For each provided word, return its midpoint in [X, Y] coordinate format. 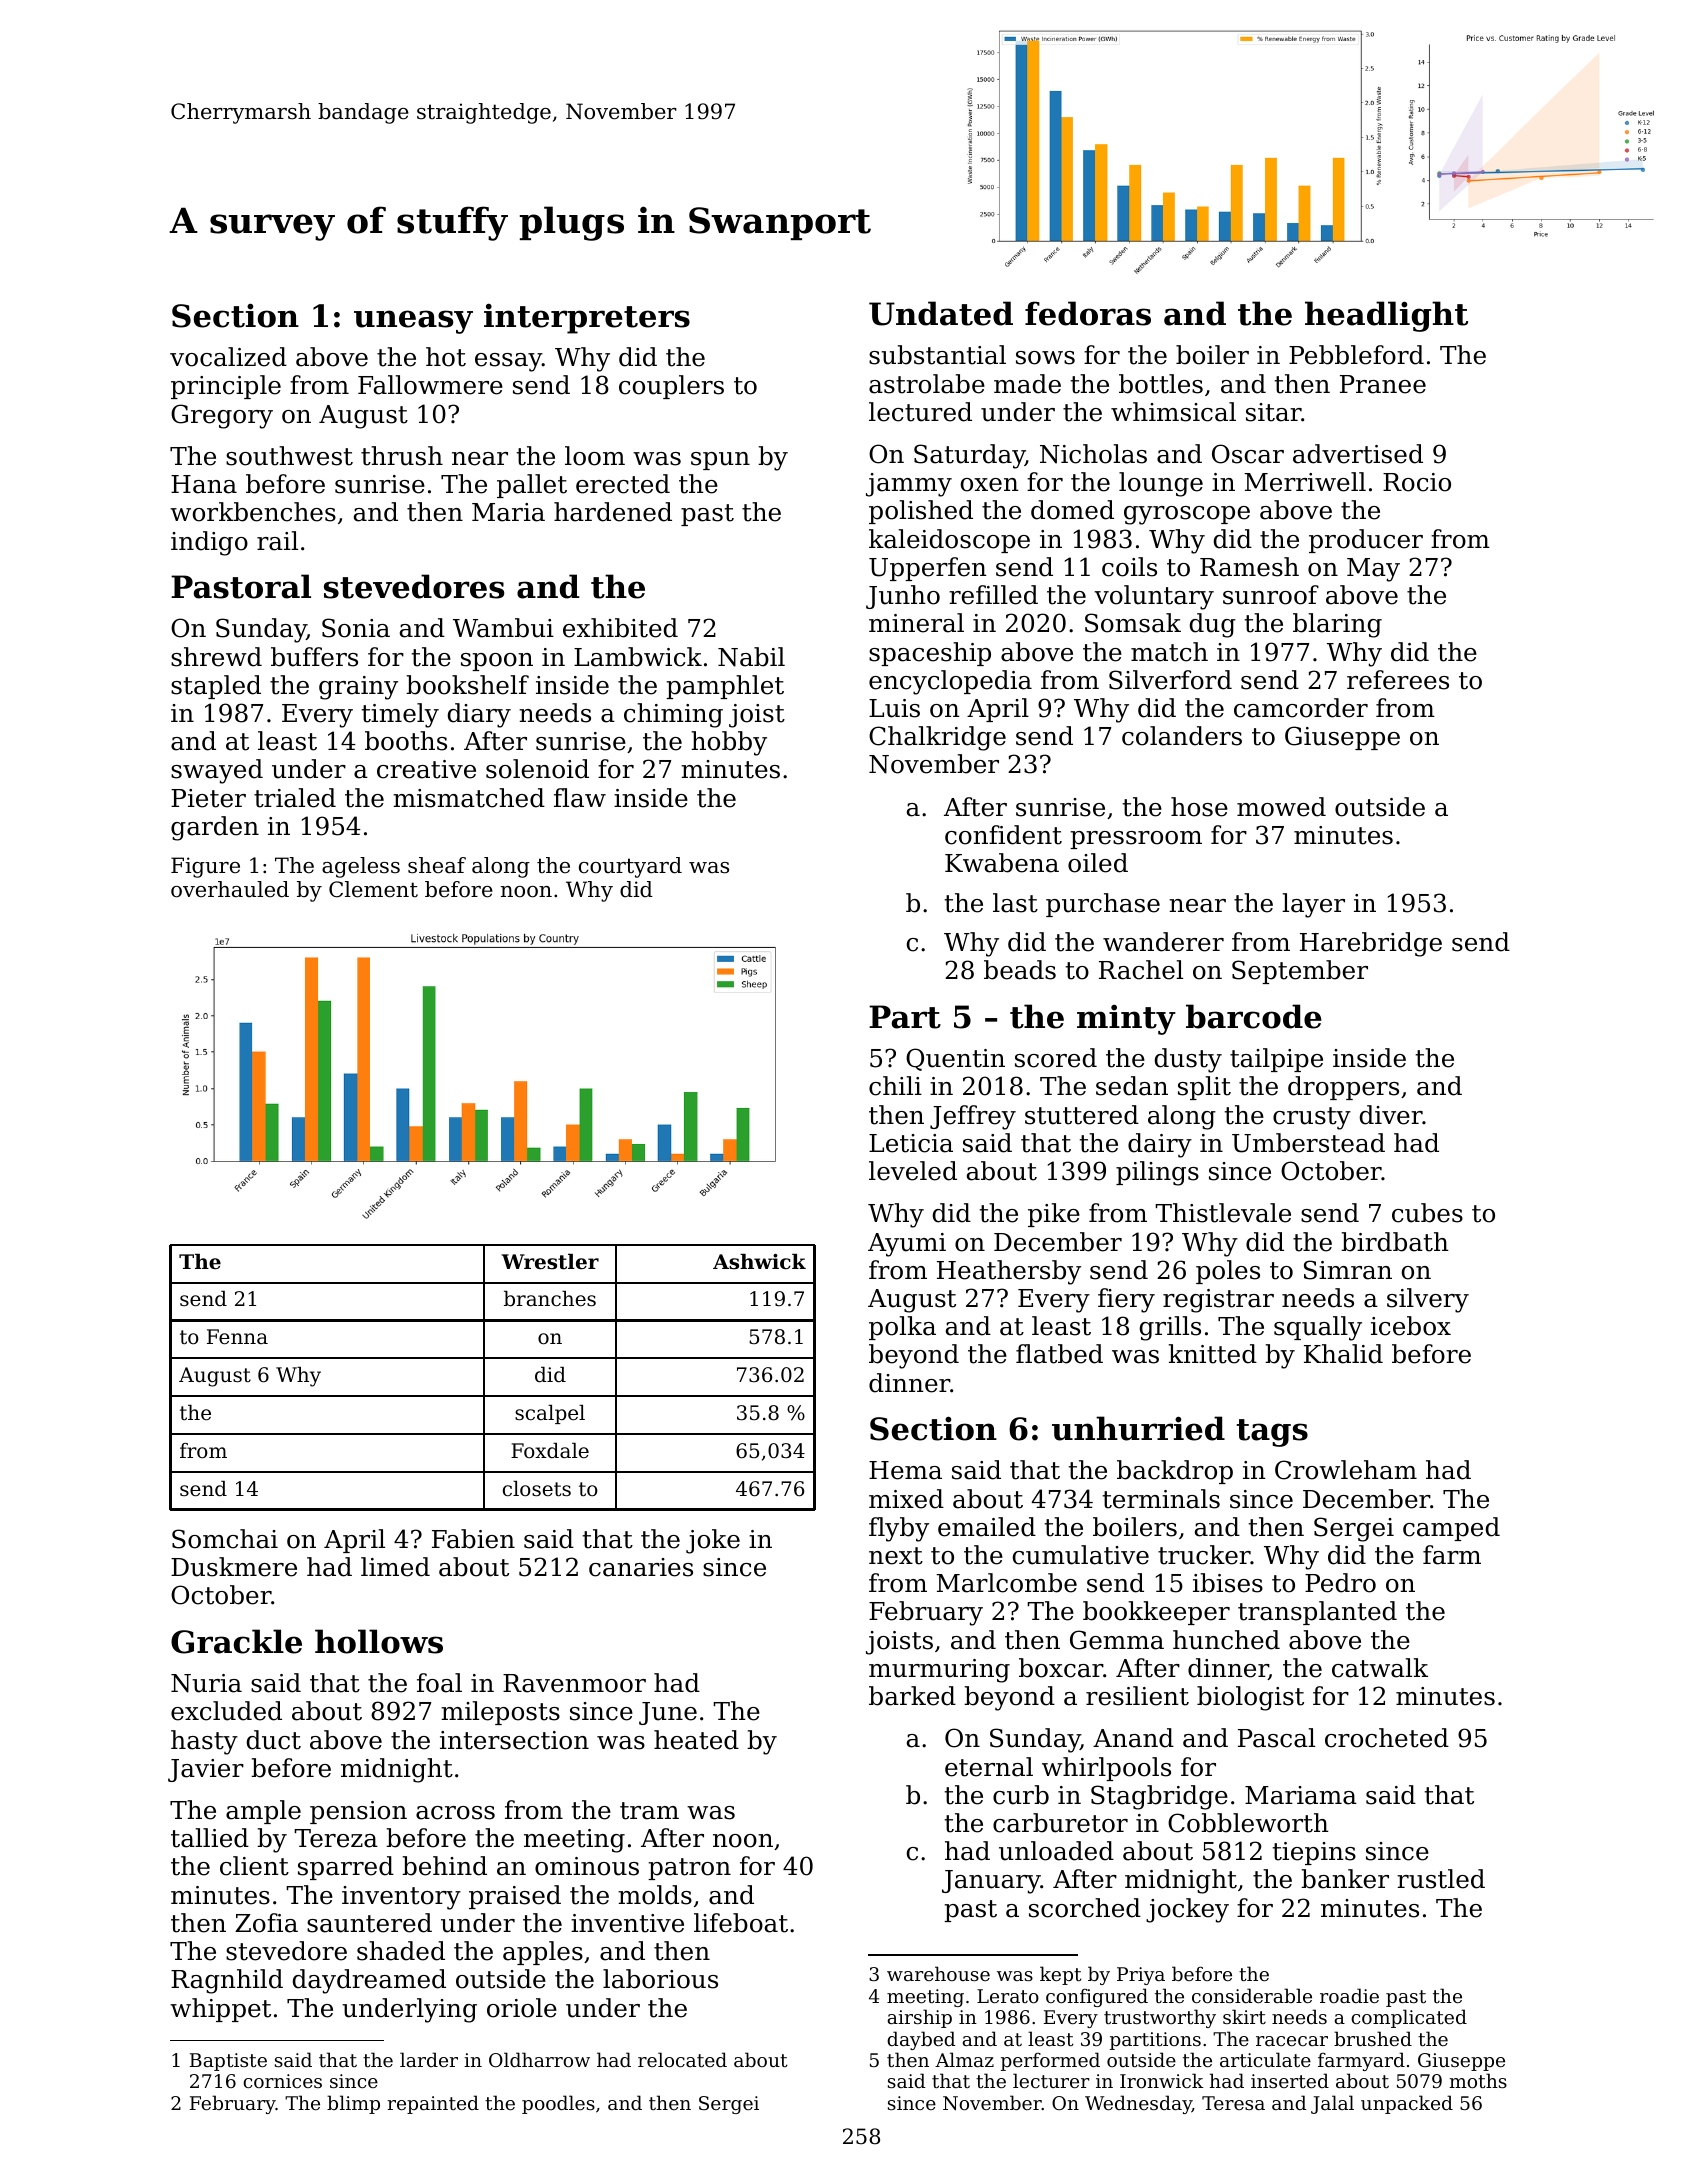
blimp [353, 2104]
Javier [206, 1770]
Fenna [237, 1337]
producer [1366, 541]
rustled [1441, 1879]
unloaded [1056, 1851]
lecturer [1051, 2080]
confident [1003, 835]
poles [1228, 1272]
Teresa [1233, 2103]
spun [720, 461]
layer [1313, 905]
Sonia [356, 628]
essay [508, 362]
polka [902, 1328]
